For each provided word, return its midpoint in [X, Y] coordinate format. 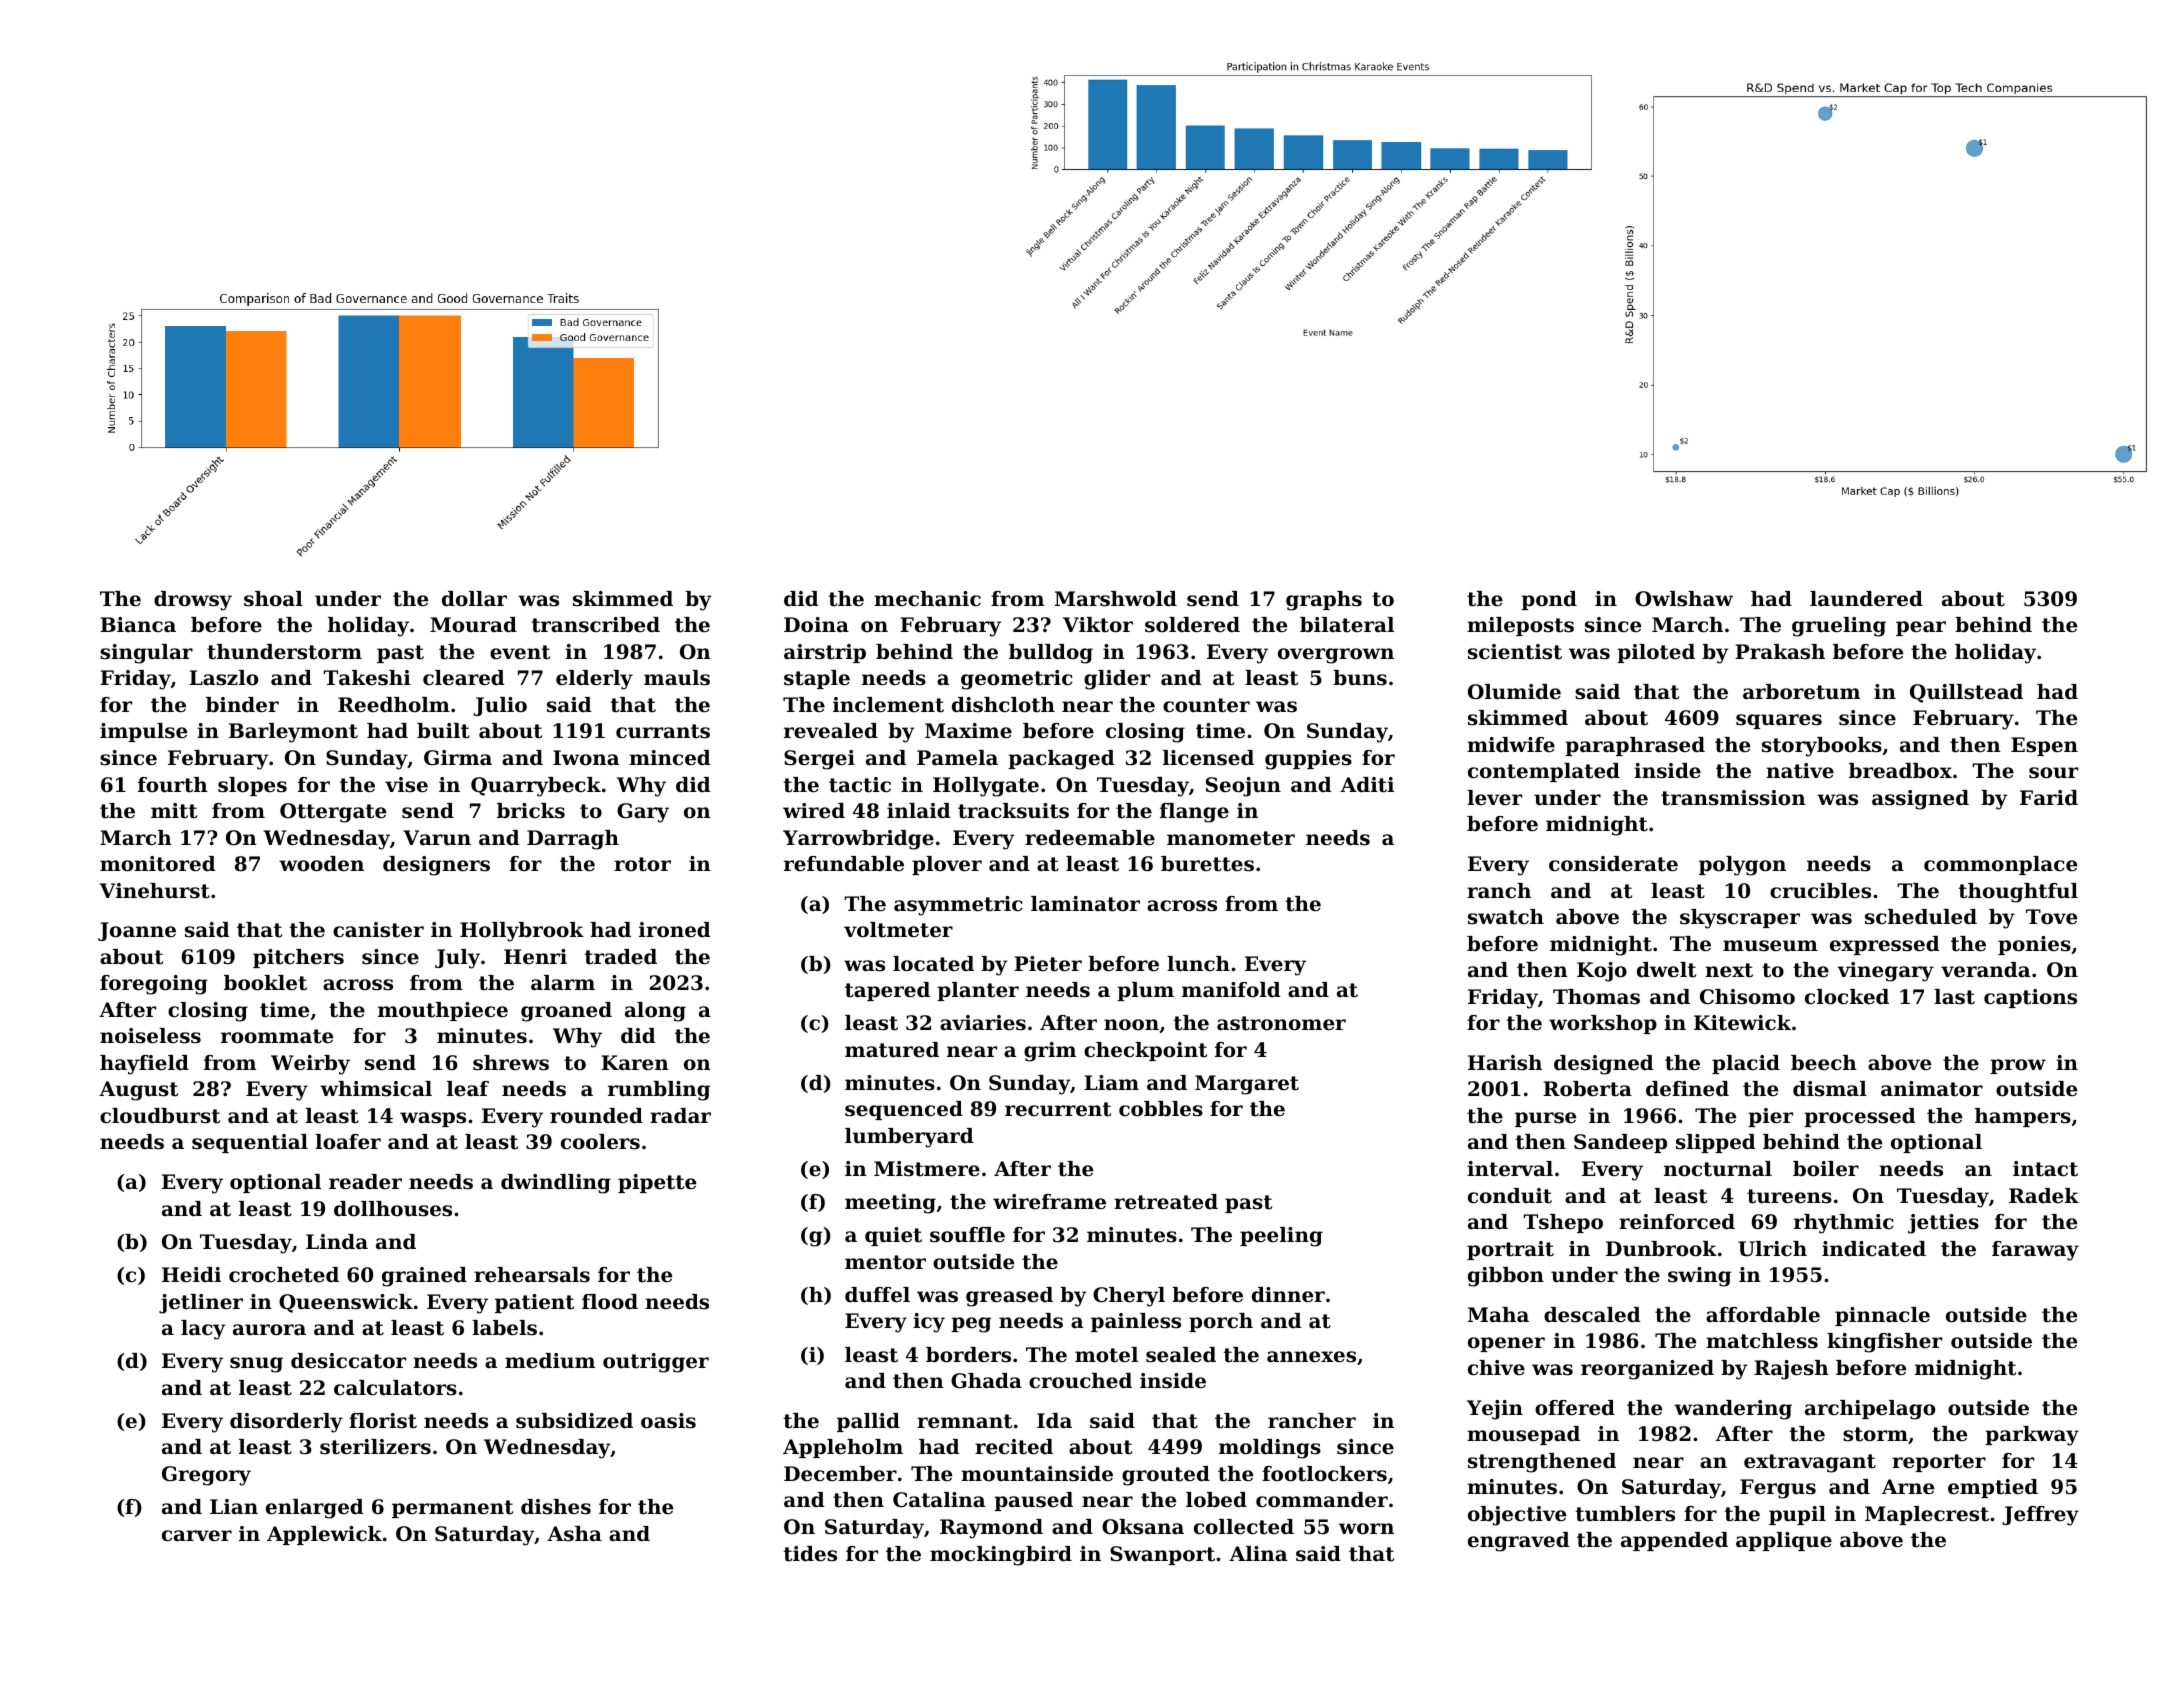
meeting [890, 1204]
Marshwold [1116, 599]
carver [197, 1536]
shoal [273, 599]
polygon [1742, 866]
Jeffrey [2040, 1516]
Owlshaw [1684, 599]
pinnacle [1882, 1316]
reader [365, 1182]
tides [810, 1554]
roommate [277, 1036]
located [933, 964]
